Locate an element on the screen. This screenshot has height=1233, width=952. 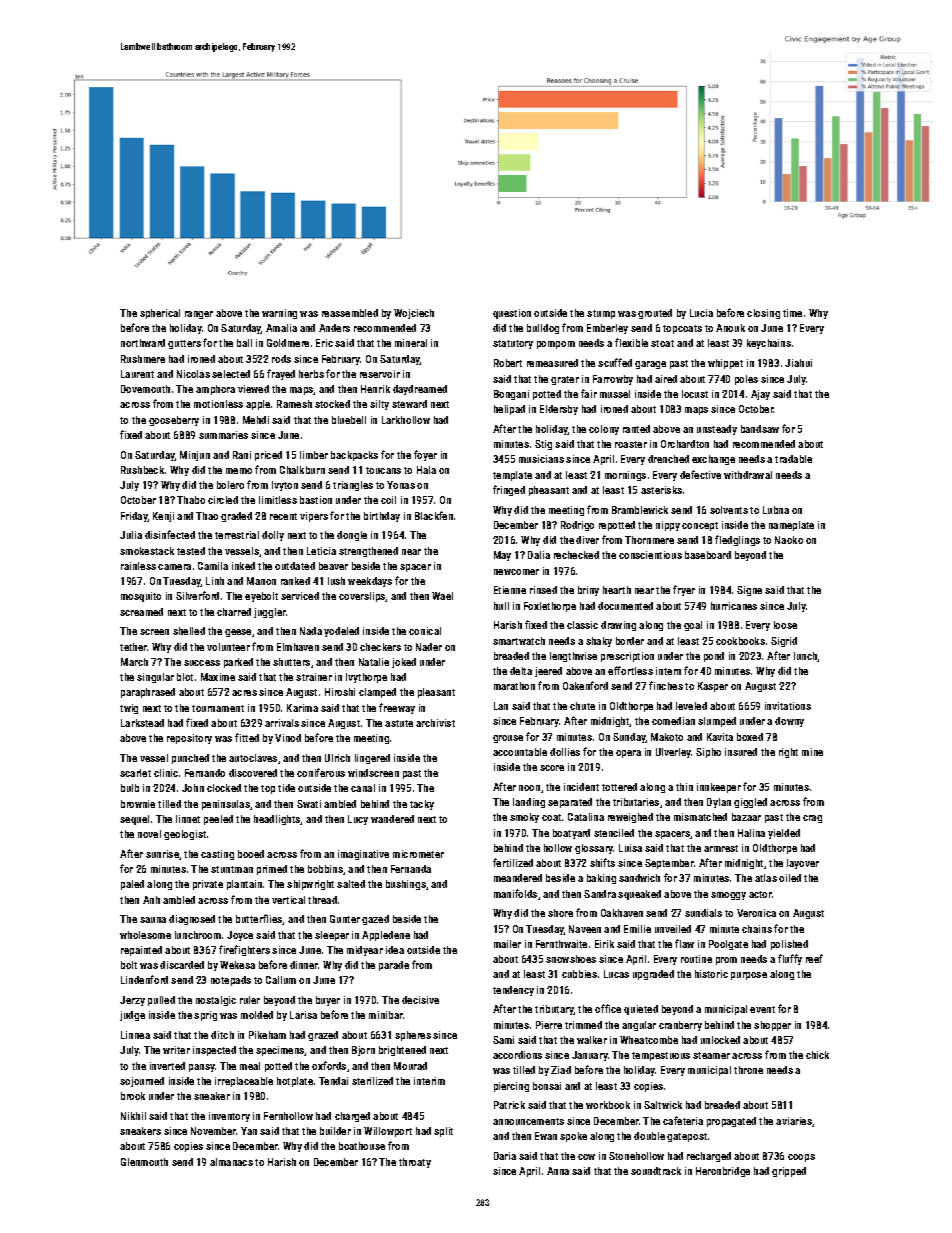
layover is located at coordinates (803, 864).
